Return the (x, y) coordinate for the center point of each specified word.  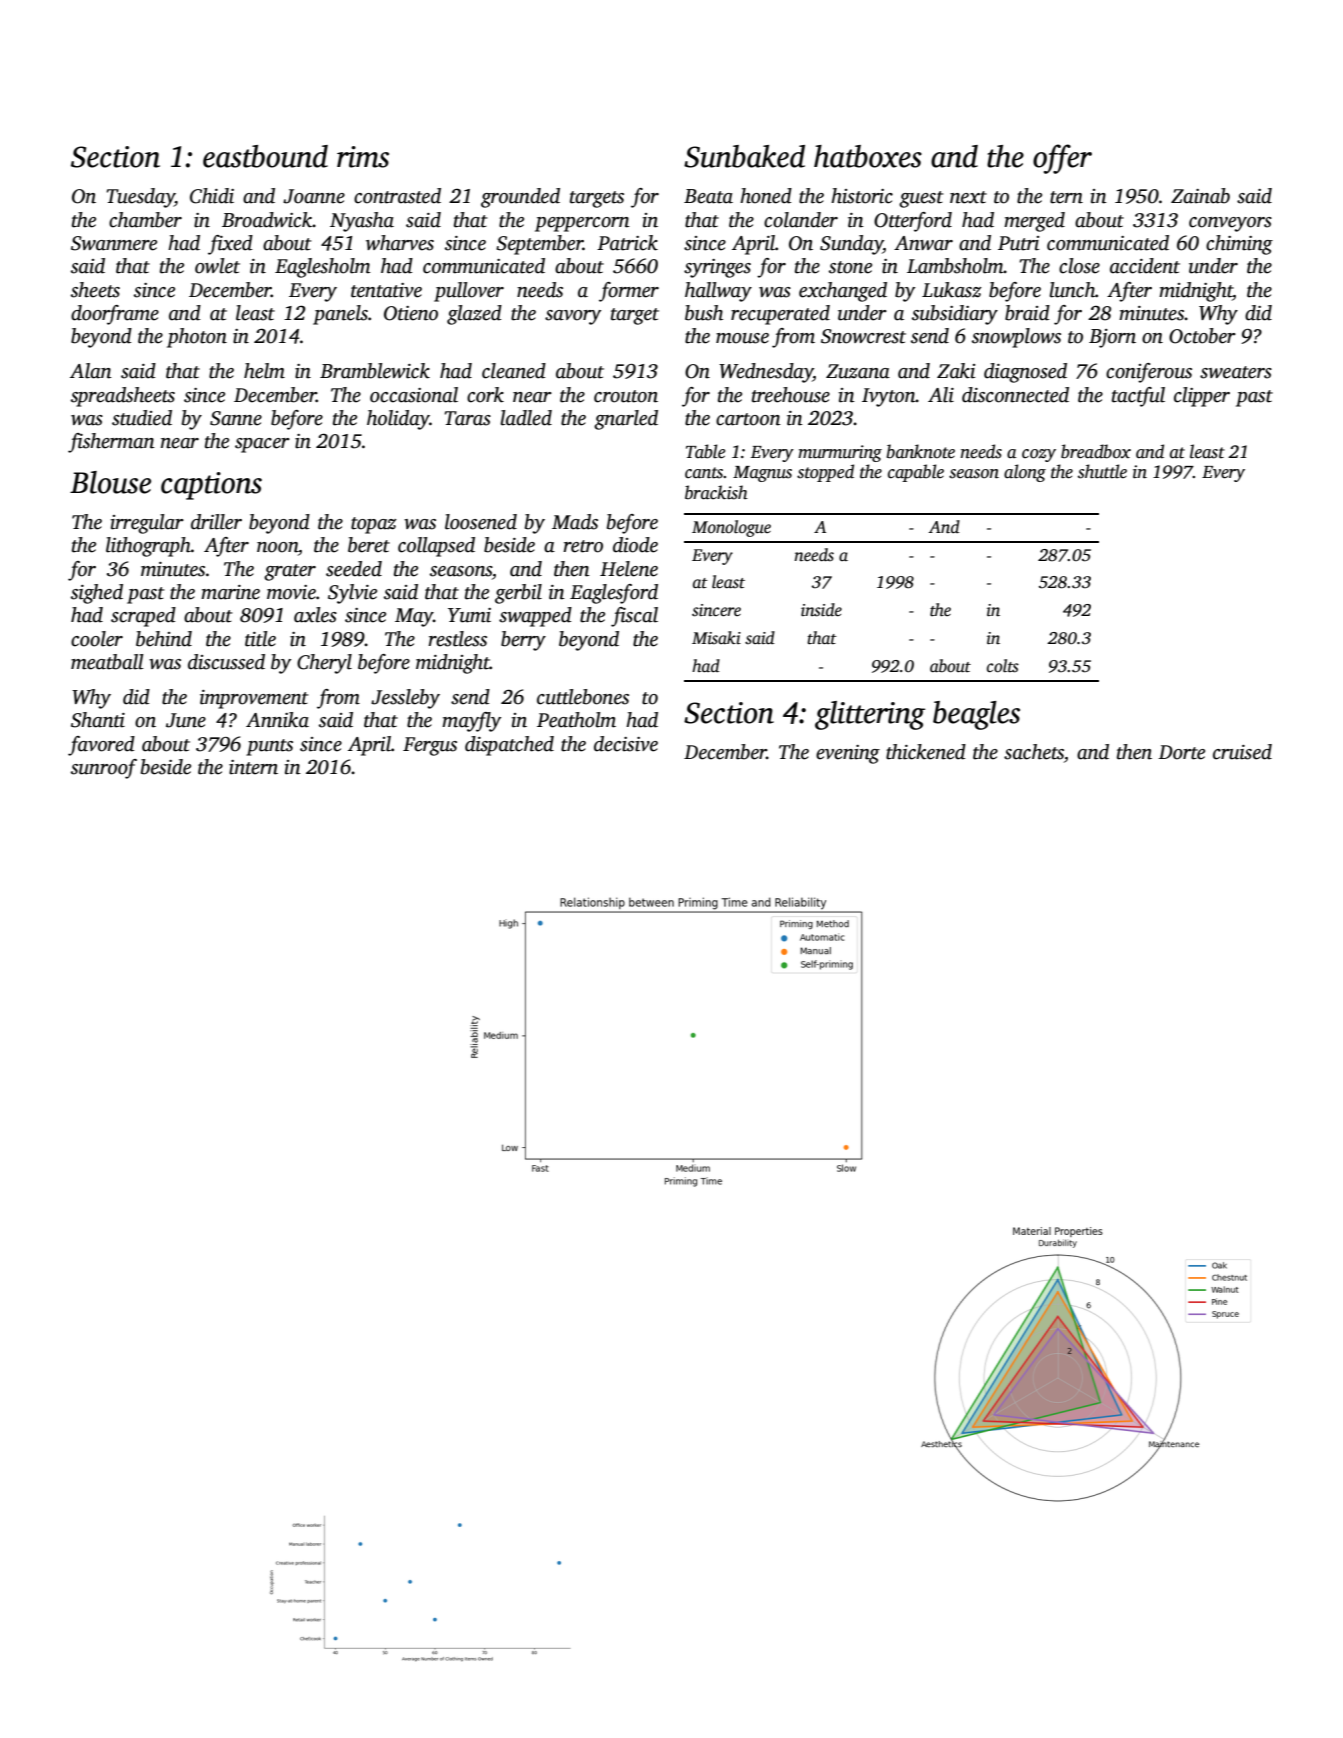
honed (766, 196)
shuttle (1102, 471)
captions (211, 486)
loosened (481, 522)
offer (1062, 159)
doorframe (115, 315)
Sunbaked (744, 156)
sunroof (104, 769)
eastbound (265, 156)
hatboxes (868, 156)
